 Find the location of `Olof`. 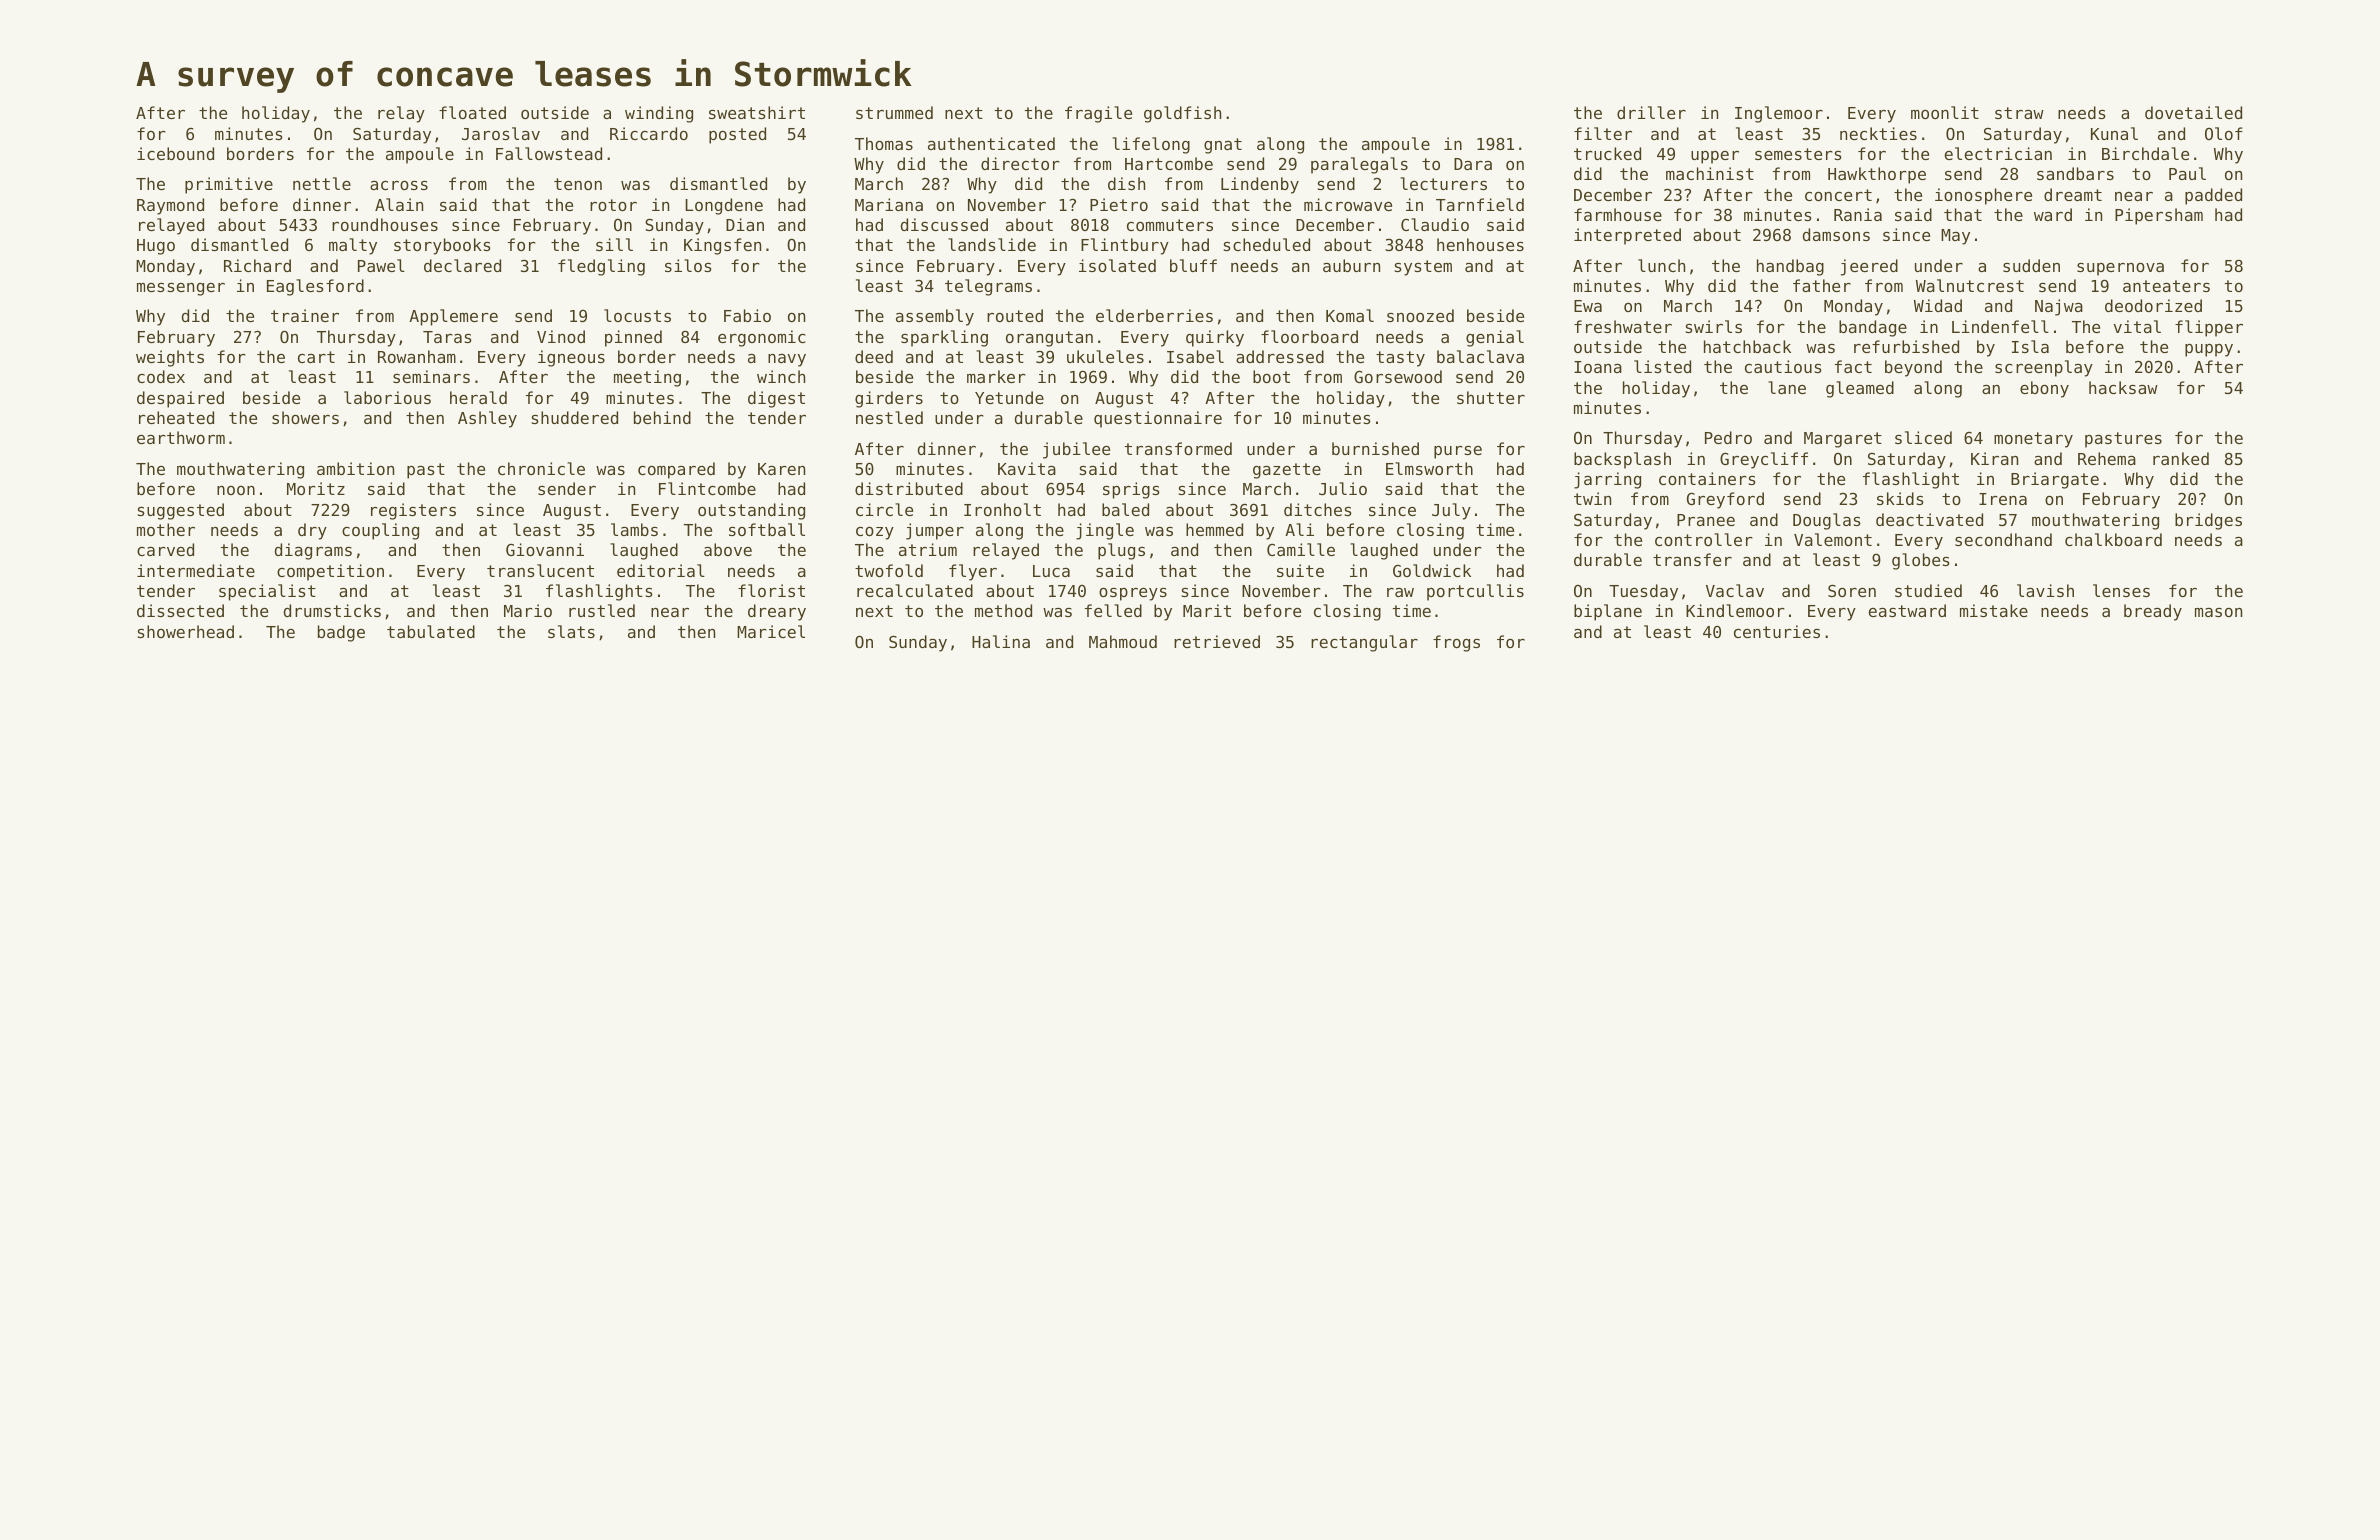

Olof is located at coordinates (2224, 133).
